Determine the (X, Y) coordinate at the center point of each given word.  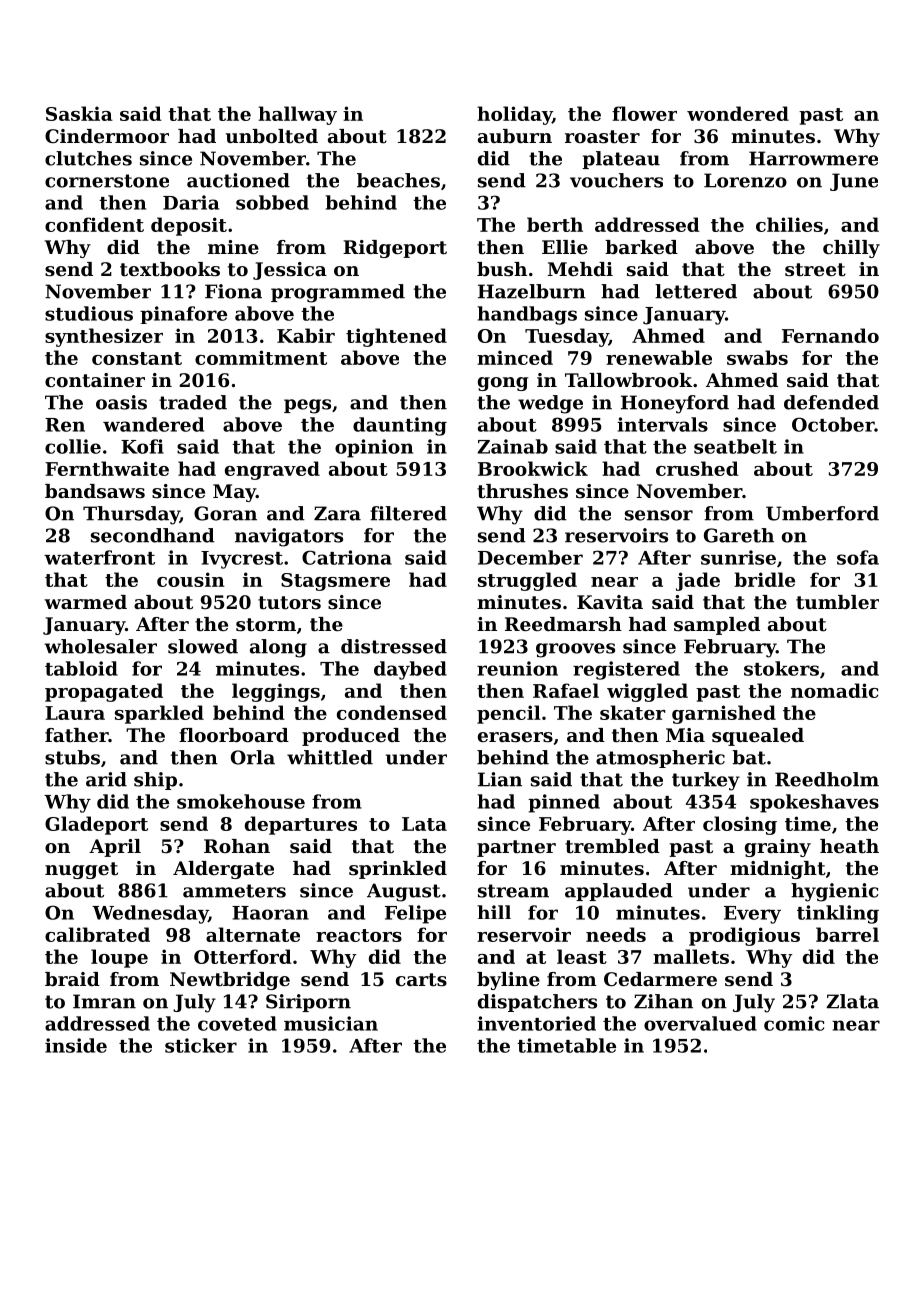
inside (76, 1045)
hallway (297, 115)
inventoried (536, 1023)
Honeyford (675, 404)
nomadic (834, 690)
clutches (88, 158)
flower (644, 113)
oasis (121, 402)
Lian (500, 779)
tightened (396, 337)
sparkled (159, 714)
